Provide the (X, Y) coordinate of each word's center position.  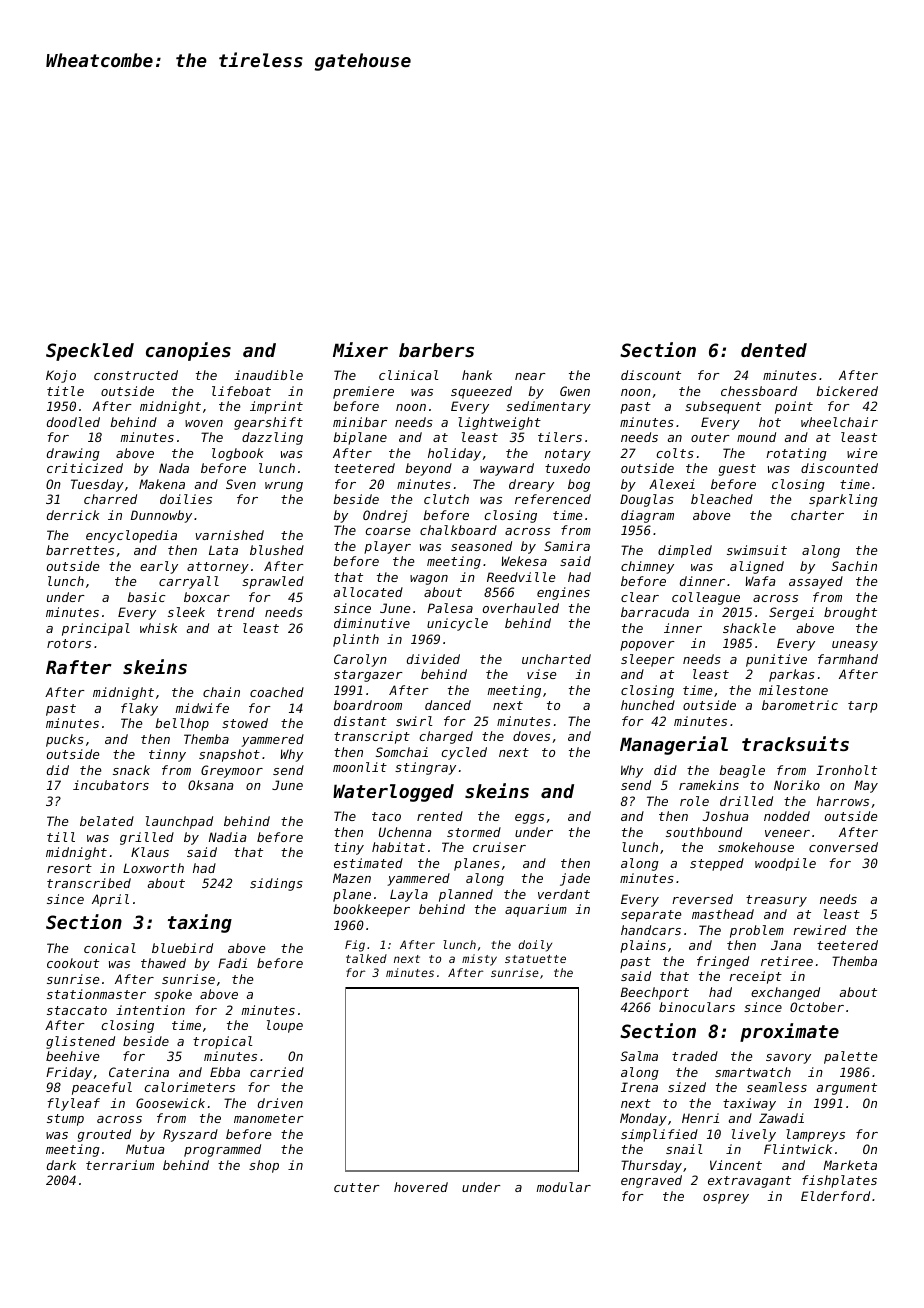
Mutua (145, 1149)
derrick (73, 515)
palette (851, 1057)
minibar (360, 422)
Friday (69, 1073)
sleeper (648, 660)
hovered (421, 1187)
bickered (847, 391)
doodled (73, 422)
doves (531, 736)
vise (542, 674)
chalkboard (458, 530)
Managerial (674, 745)
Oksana (210, 785)
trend (236, 612)
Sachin (854, 566)
